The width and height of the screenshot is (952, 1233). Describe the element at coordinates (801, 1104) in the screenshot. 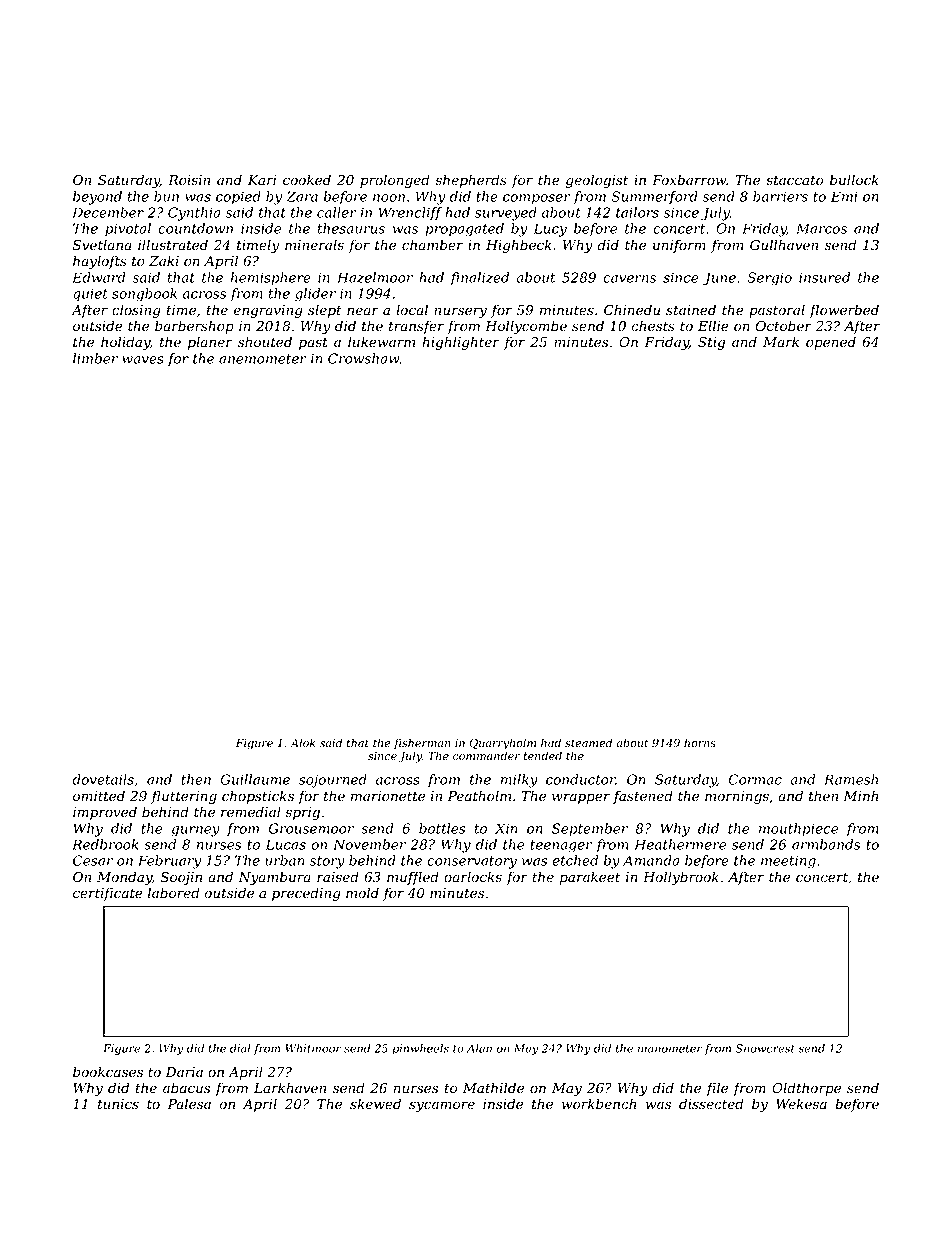

I see `Wekesa` at that location.
